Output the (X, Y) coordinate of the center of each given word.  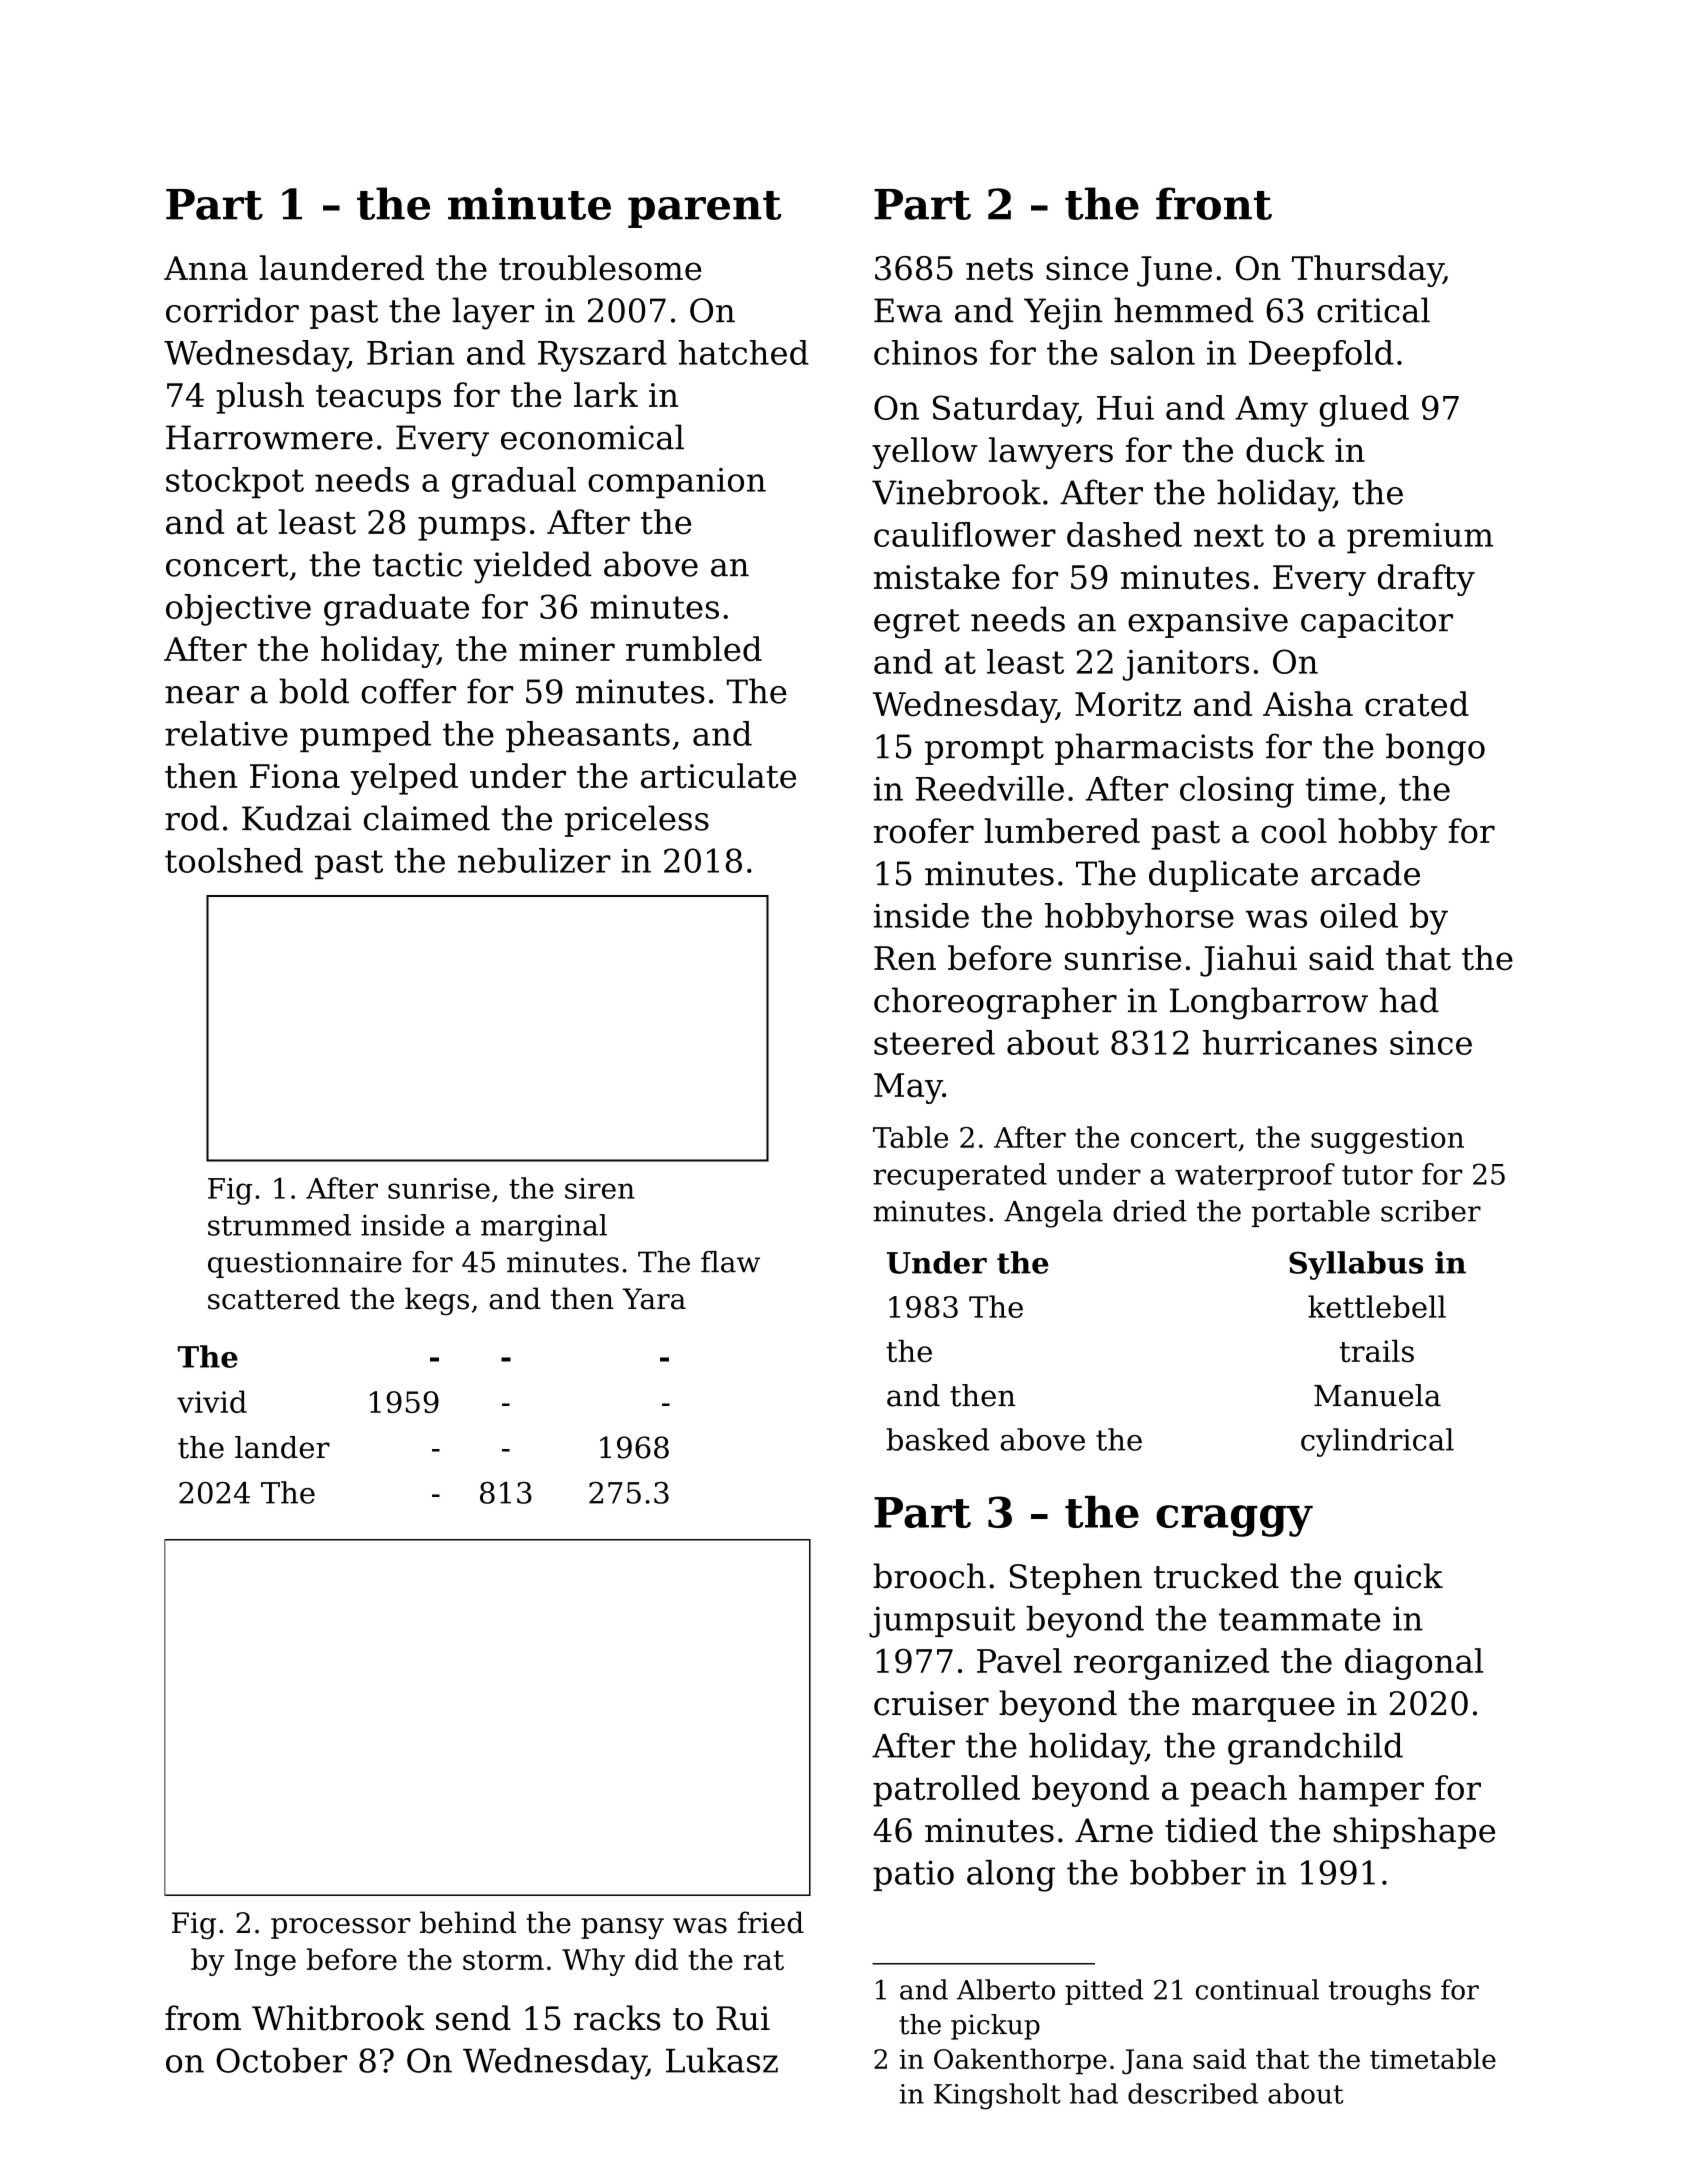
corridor (232, 310)
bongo (1435, 749)
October (281, 2060)
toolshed (234, 860)
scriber (1431, 1211)
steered (934, 1042)
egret (917, 624)
